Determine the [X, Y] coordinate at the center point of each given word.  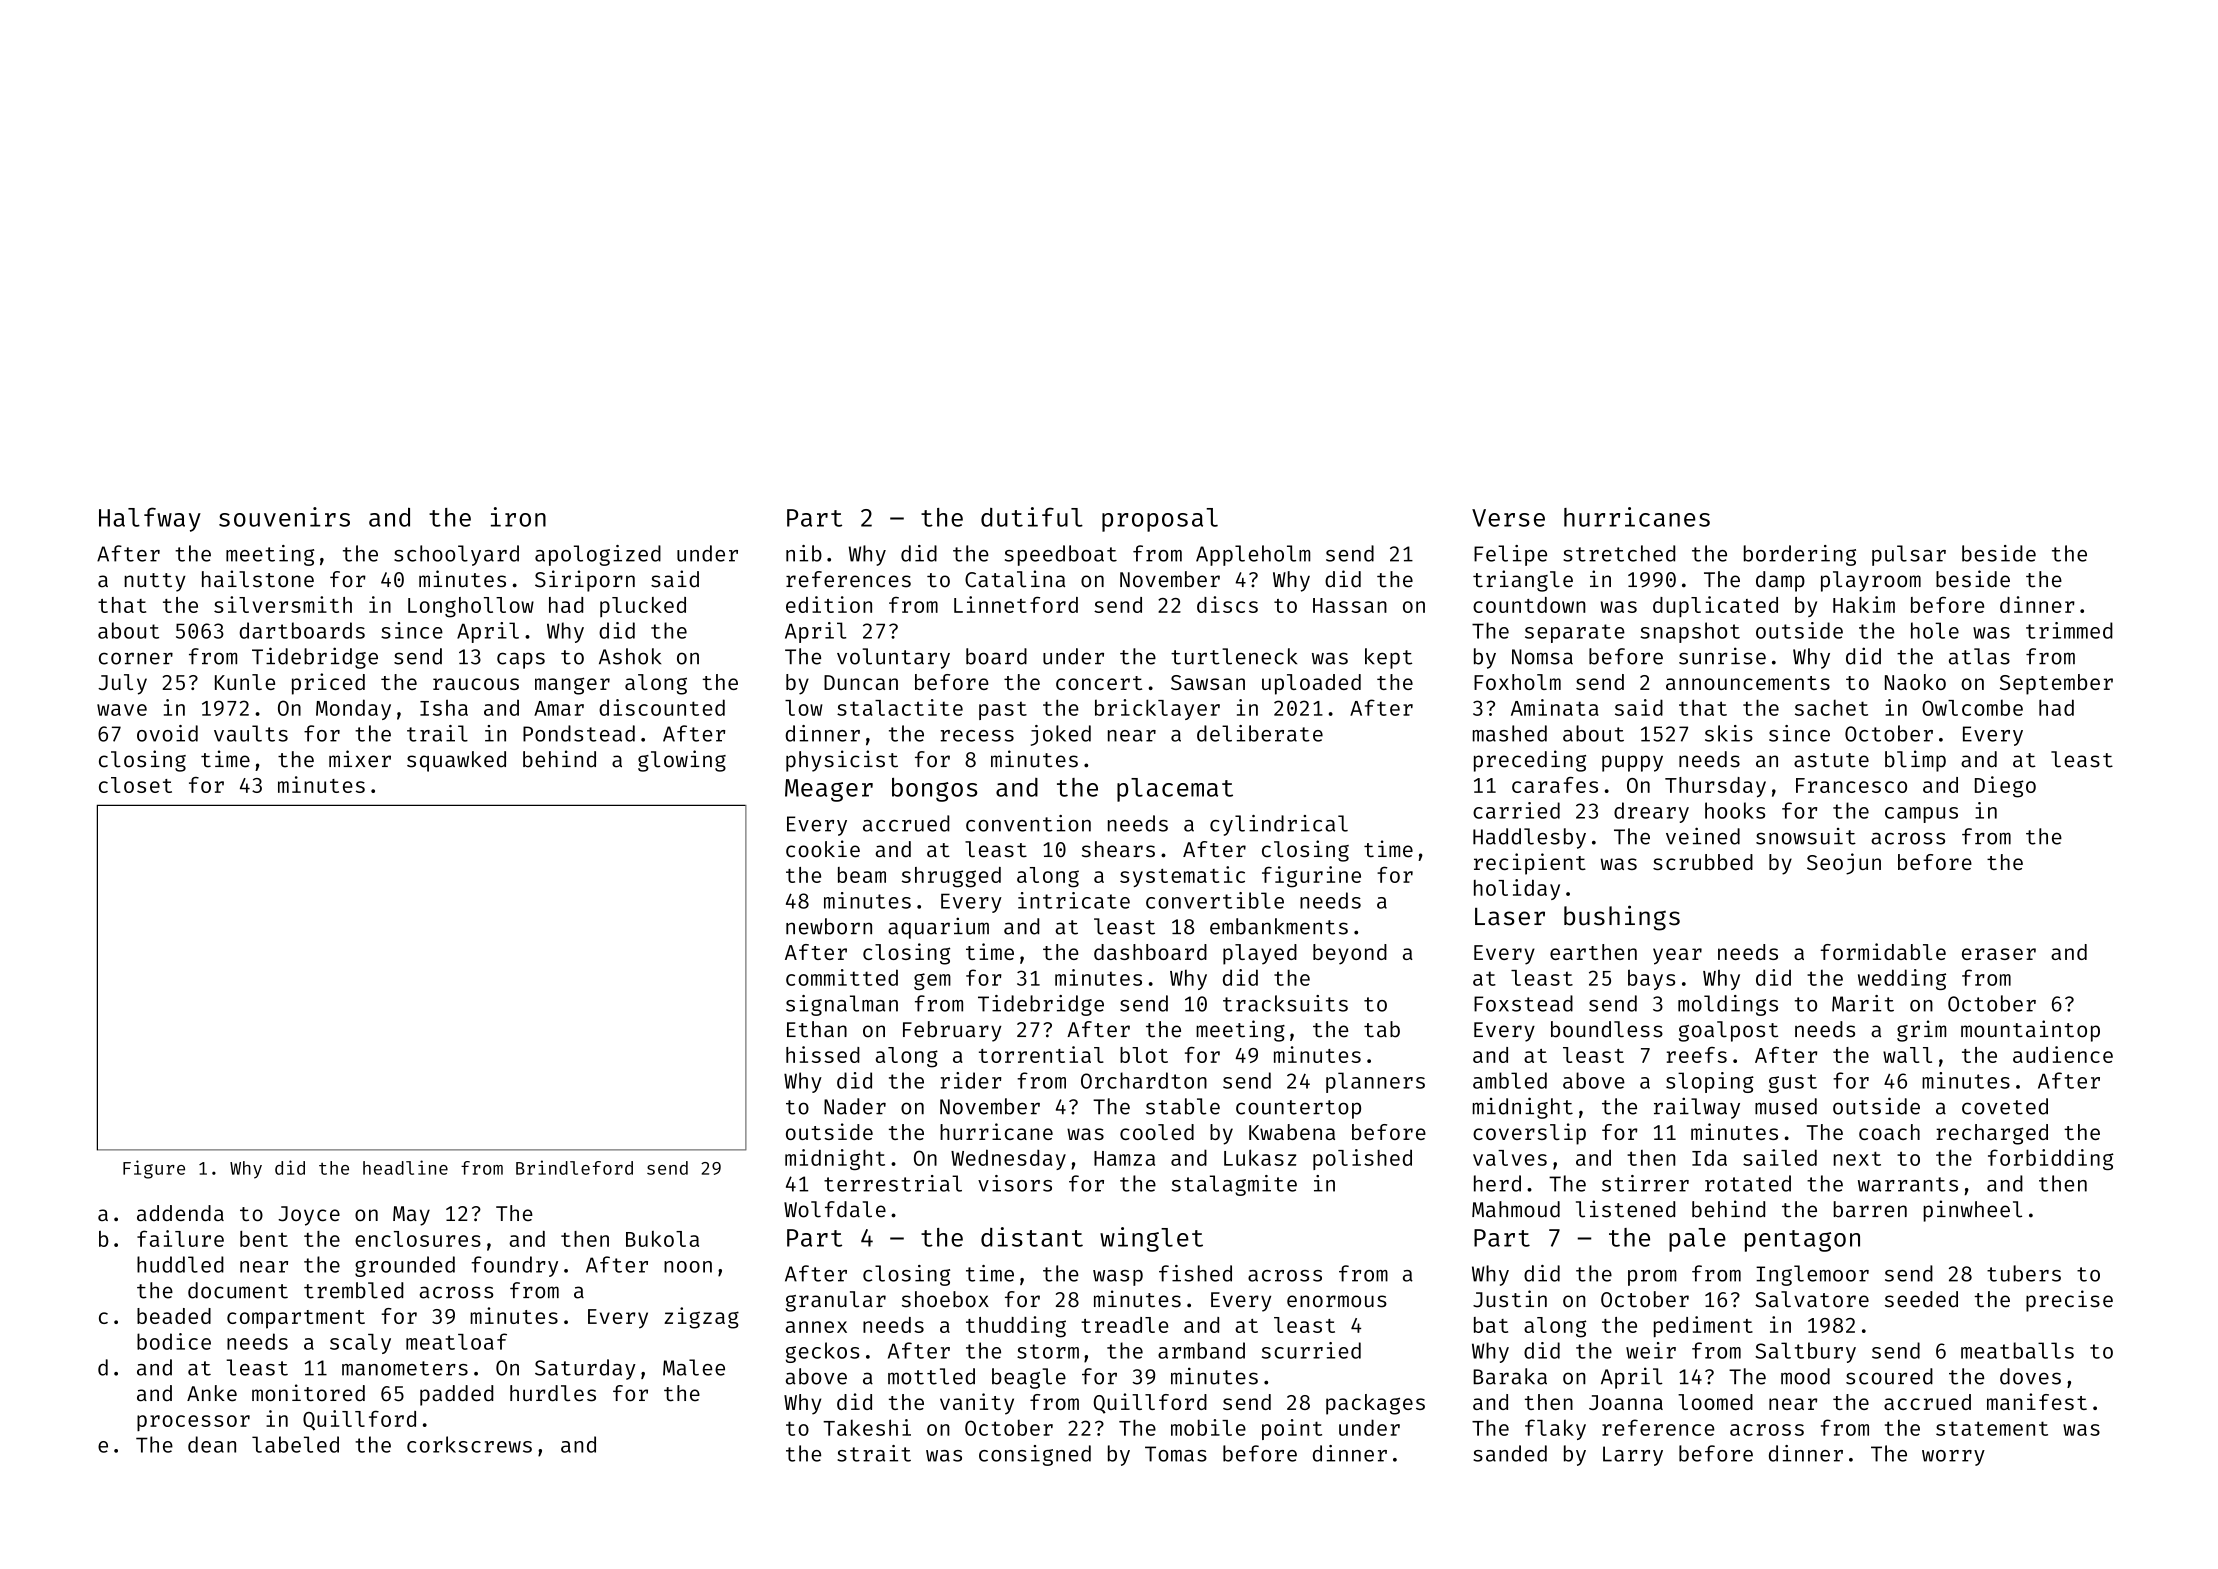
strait [874, 1453]
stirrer [1645, 1183]
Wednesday [1008, 1159]
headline [405, 1167]
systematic [1182, 876]
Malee [694, 1367]
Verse [1508, 518]
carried [1516, 810]
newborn [829, 926]
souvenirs [284, 517]
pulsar [1909, 555]
